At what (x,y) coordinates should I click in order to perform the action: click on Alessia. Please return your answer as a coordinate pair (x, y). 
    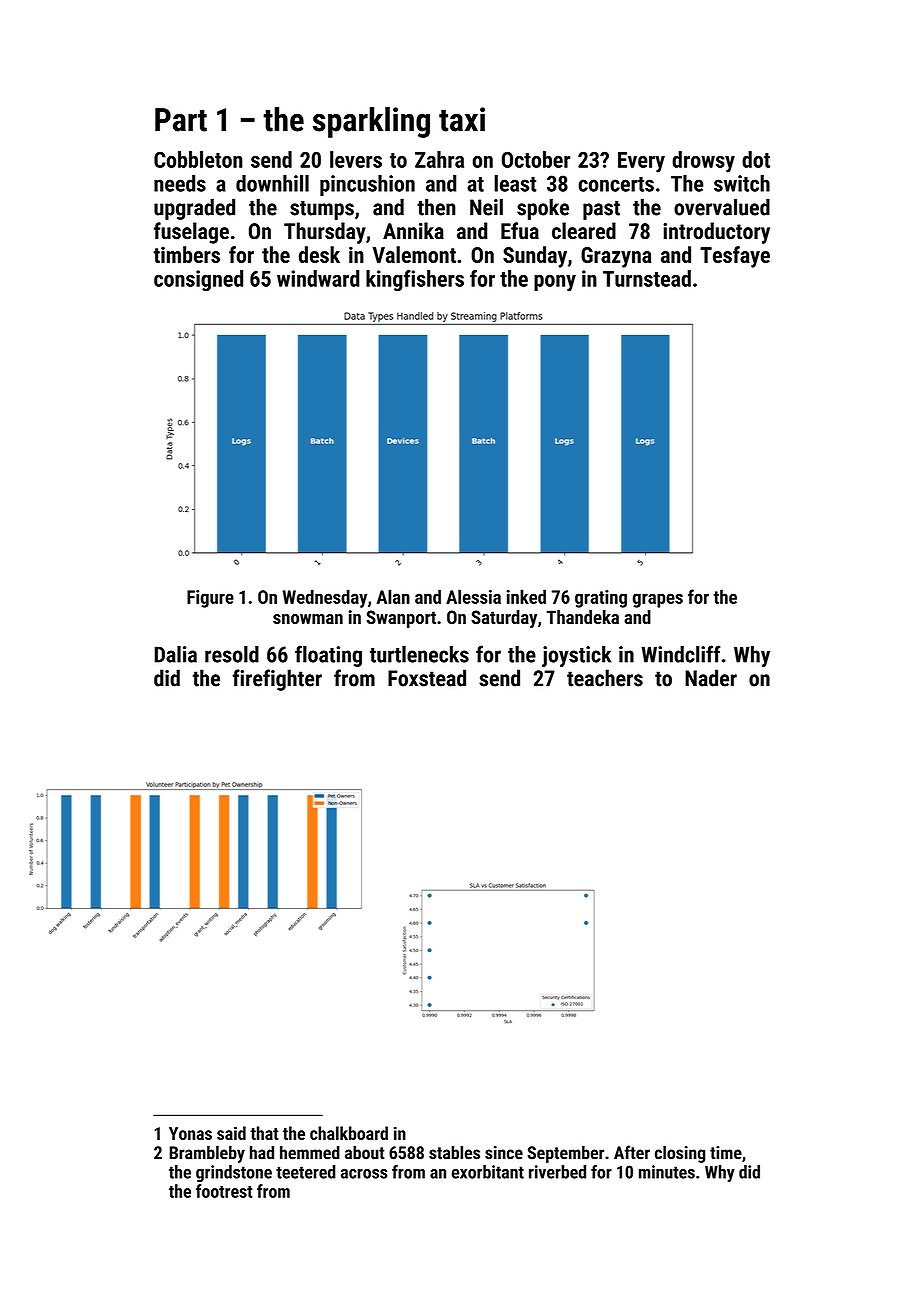
    Looking at the image, I should click on (473, 596).
